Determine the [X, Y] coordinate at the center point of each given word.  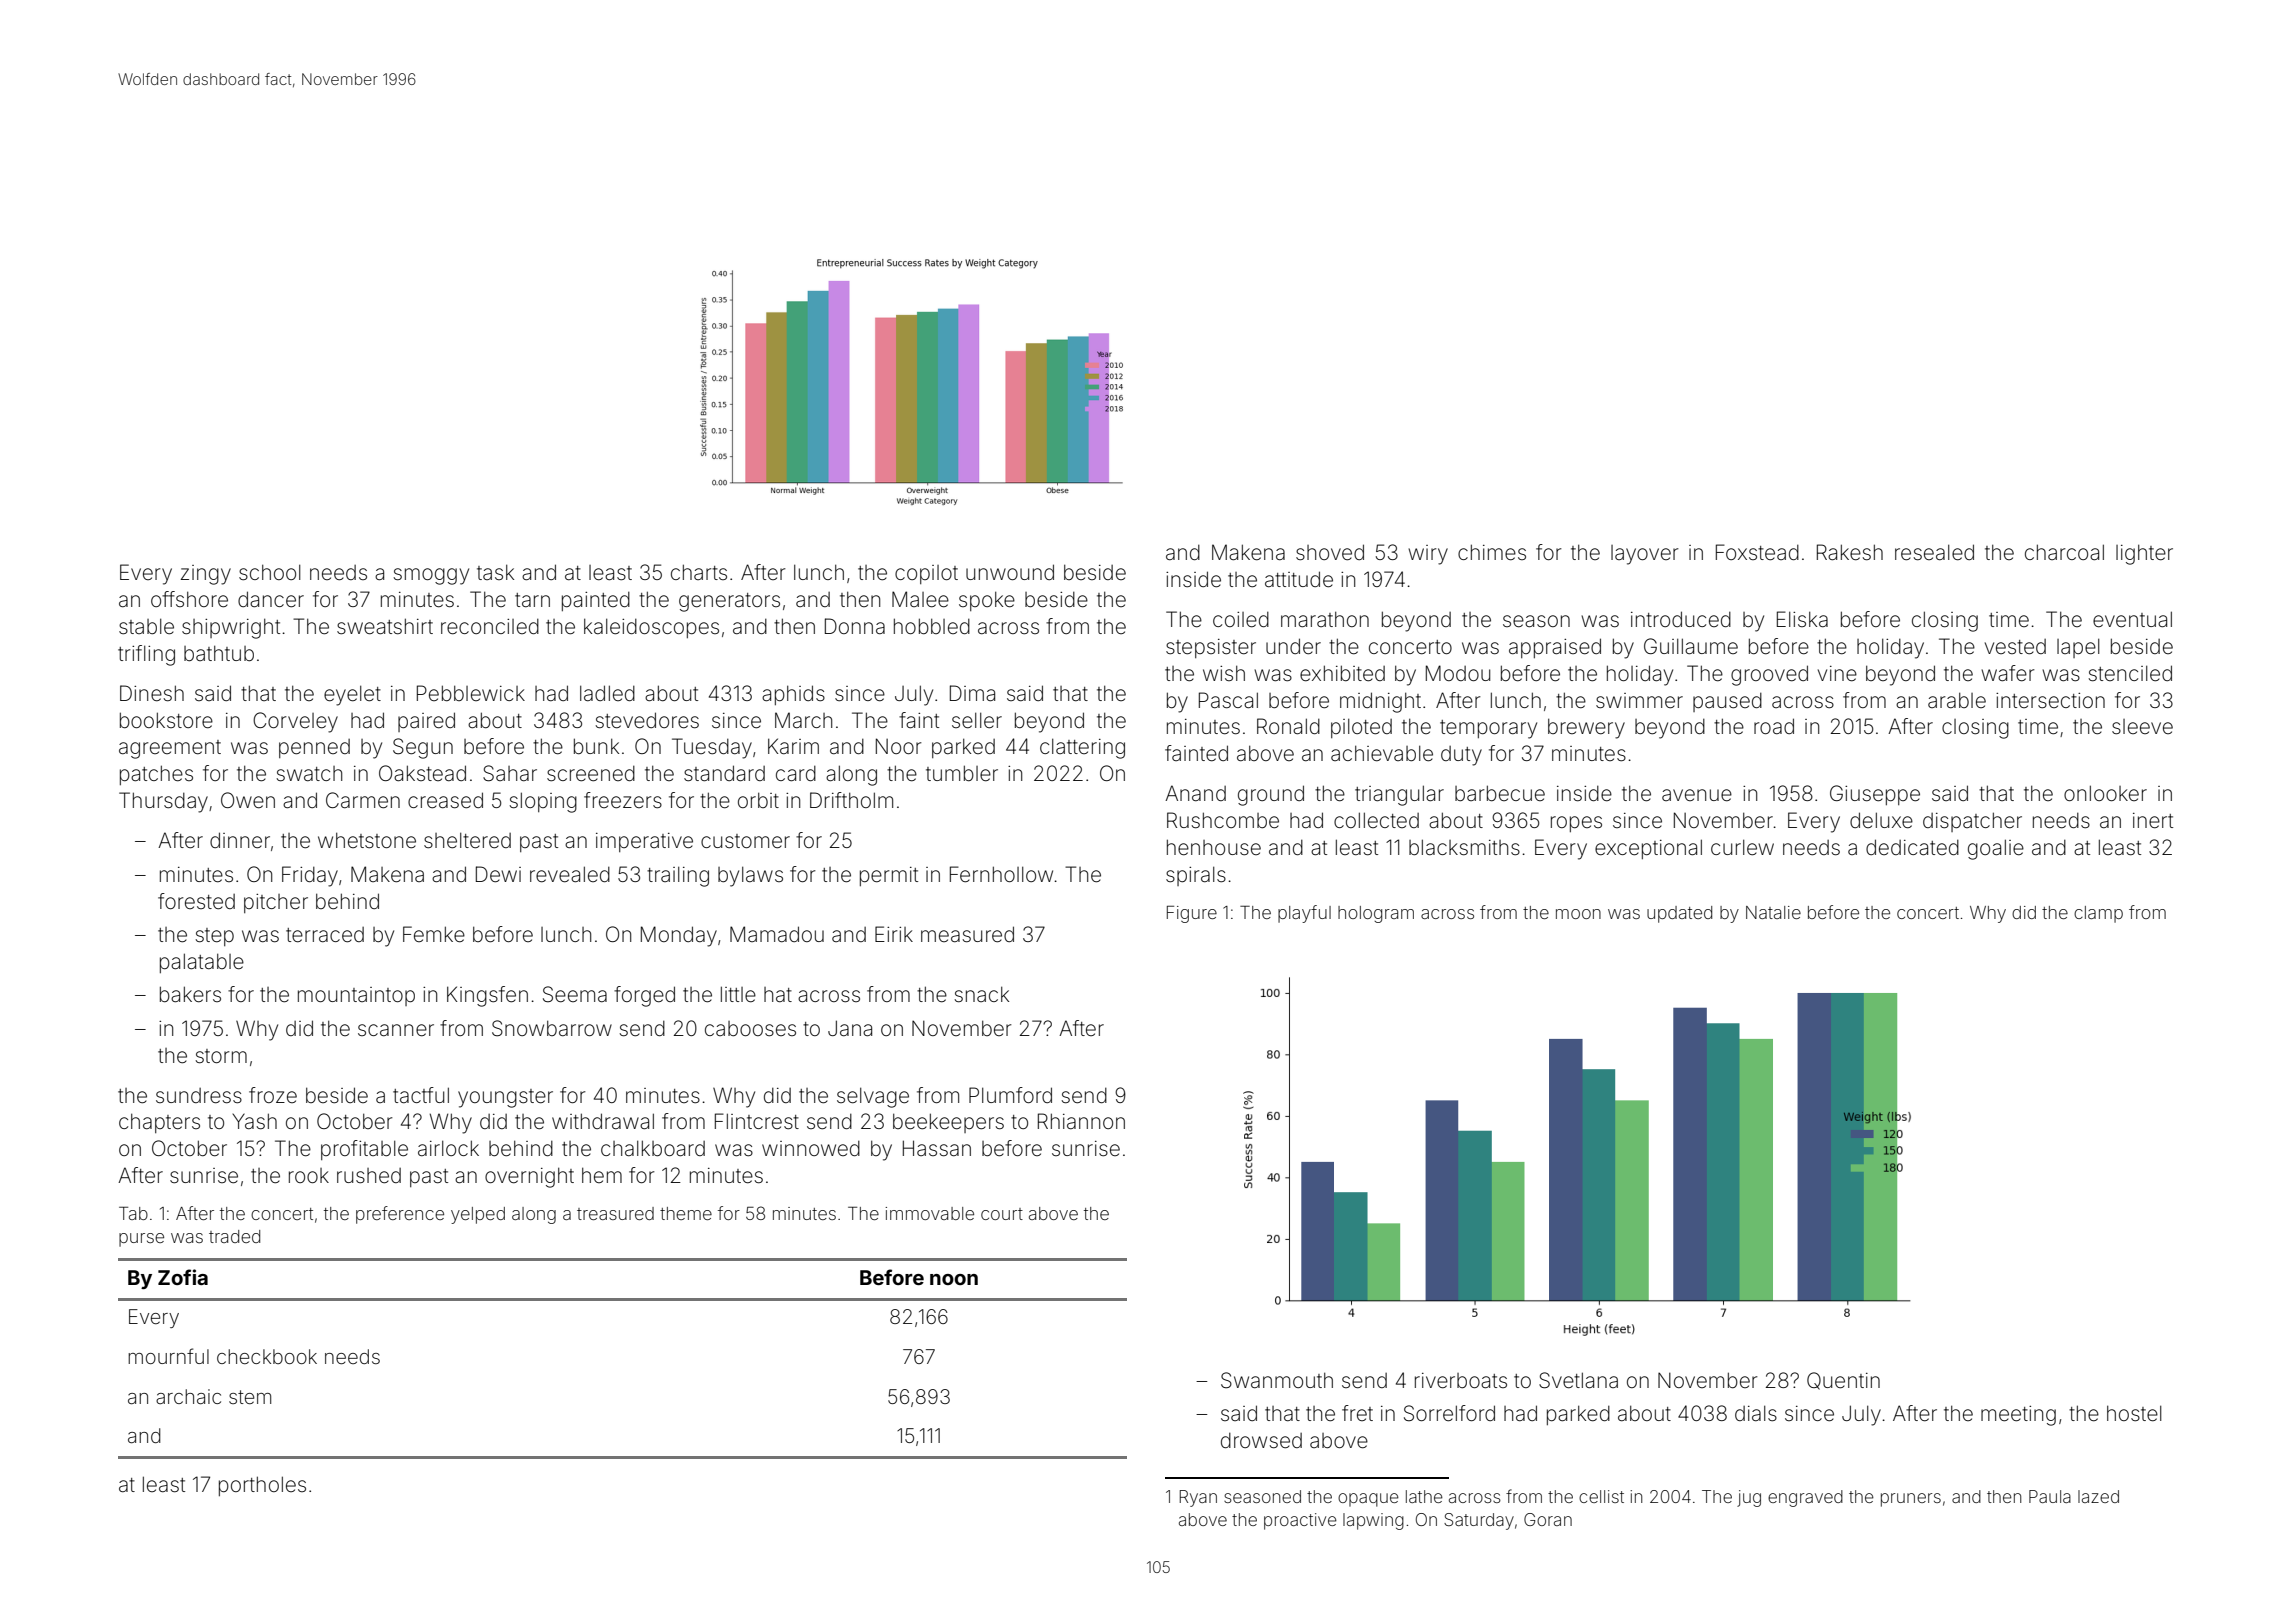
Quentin [1843, 1381]
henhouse [1214, 847]
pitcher [276, 903]
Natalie [1773, 912]
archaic [188, 1396]
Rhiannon [1081, 1121]
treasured [615, 1213]
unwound [1010, 572]
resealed [1934, 552]
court [1002, 1214]
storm [221, 1056]
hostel [2134, 1413]
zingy [206, 575]
